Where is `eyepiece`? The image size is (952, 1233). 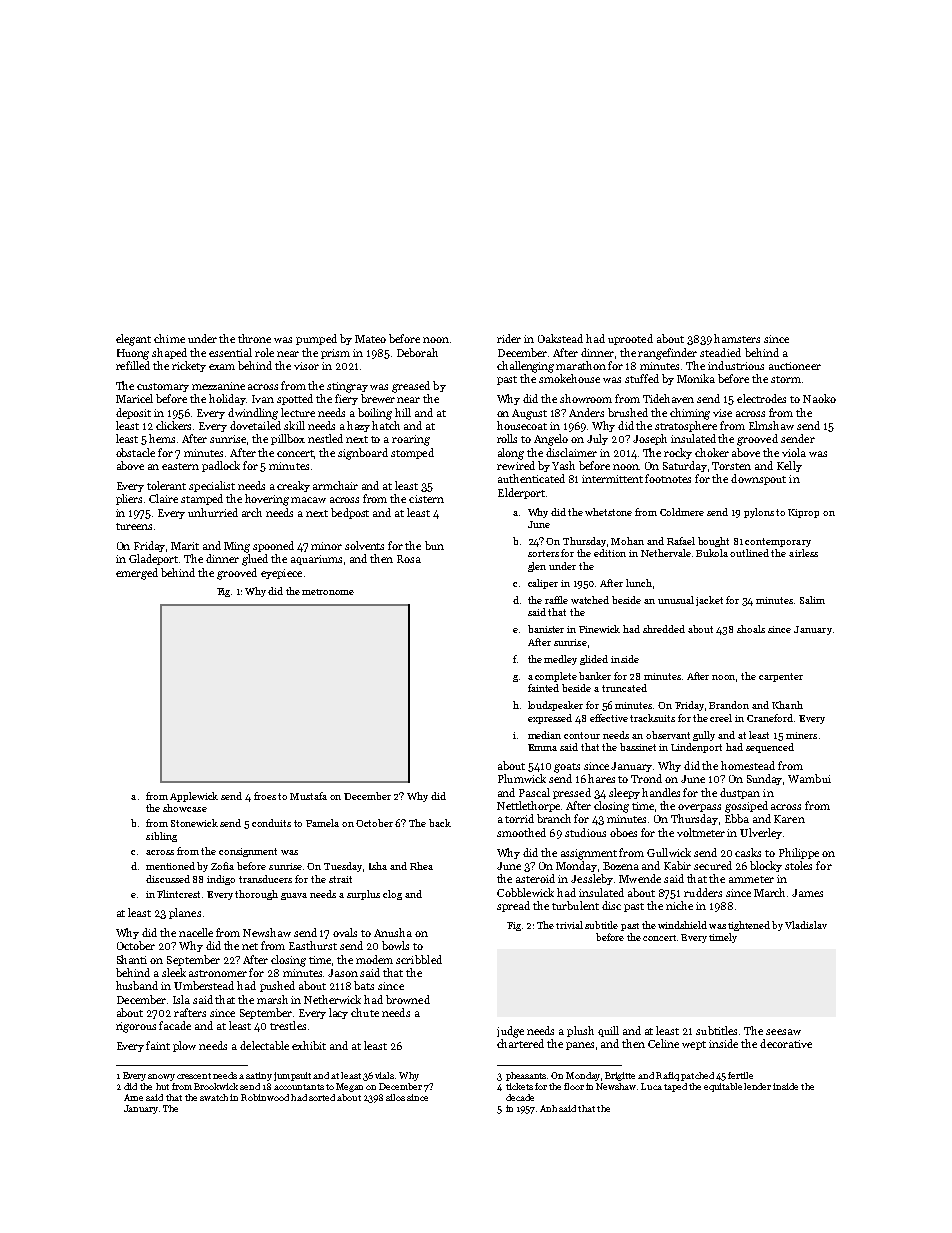
eyepiece is located at coordinates (281, 574).
